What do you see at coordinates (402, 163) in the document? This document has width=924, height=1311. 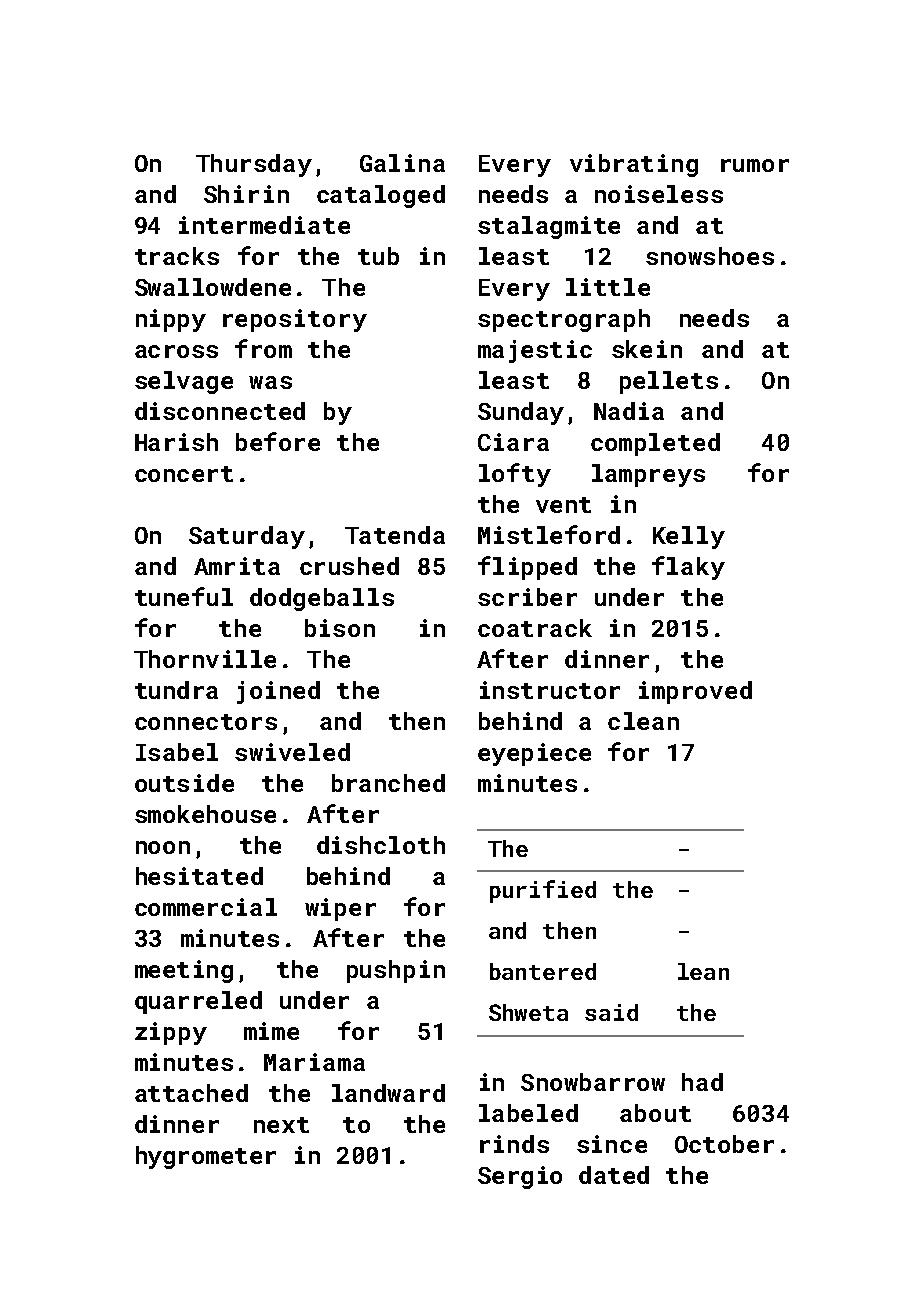 I see `Galina` at bounding box center [402, 163].
